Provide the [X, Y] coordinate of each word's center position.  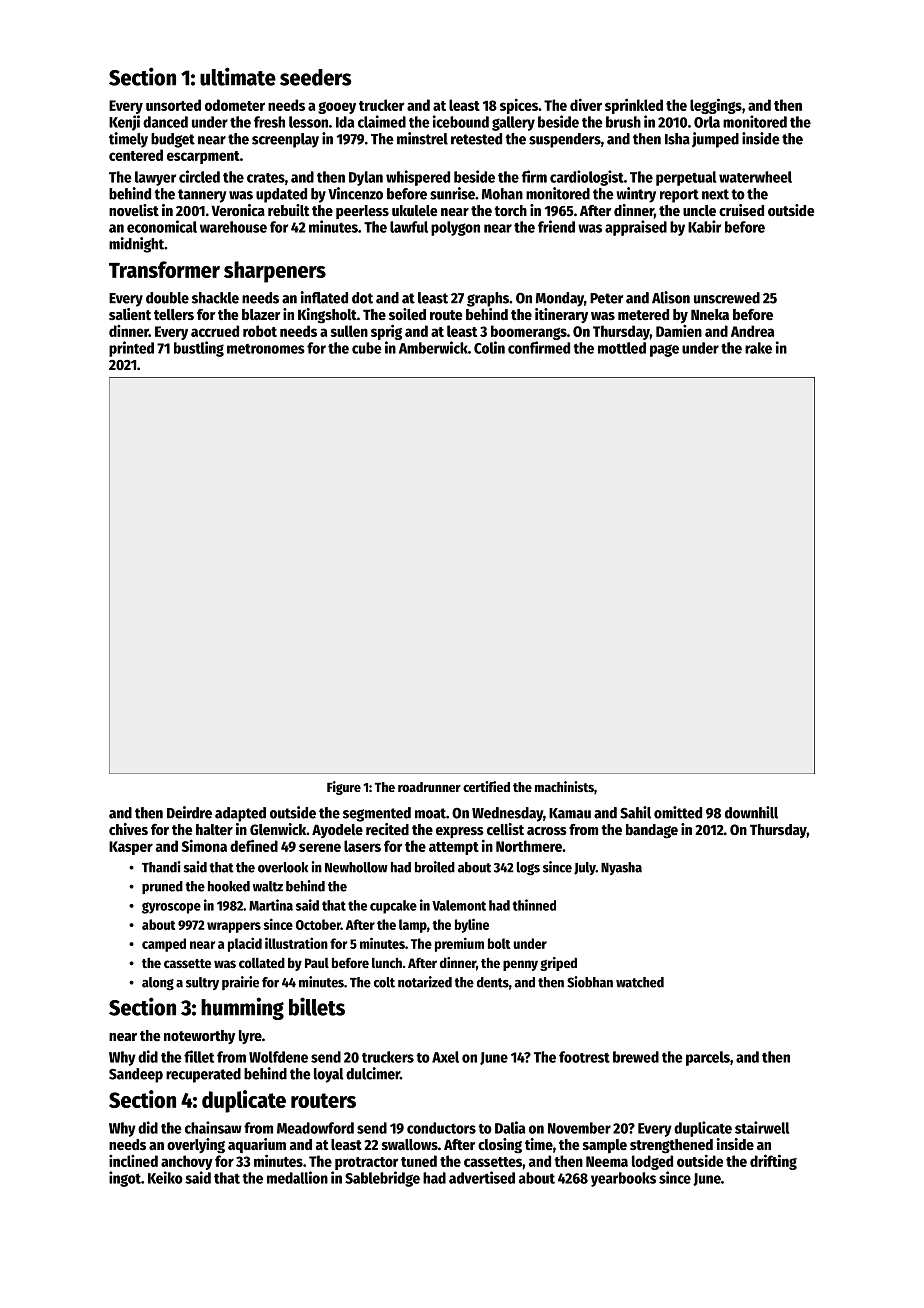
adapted [240, 814]
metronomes [266, 349]
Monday [560, 299]
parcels [708, 1058]
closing [500, 1146]
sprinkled [634, 106]
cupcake [393, 907]
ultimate [238, 76]
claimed [382, 121]
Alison [671, 297]
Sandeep [136, 1075]
